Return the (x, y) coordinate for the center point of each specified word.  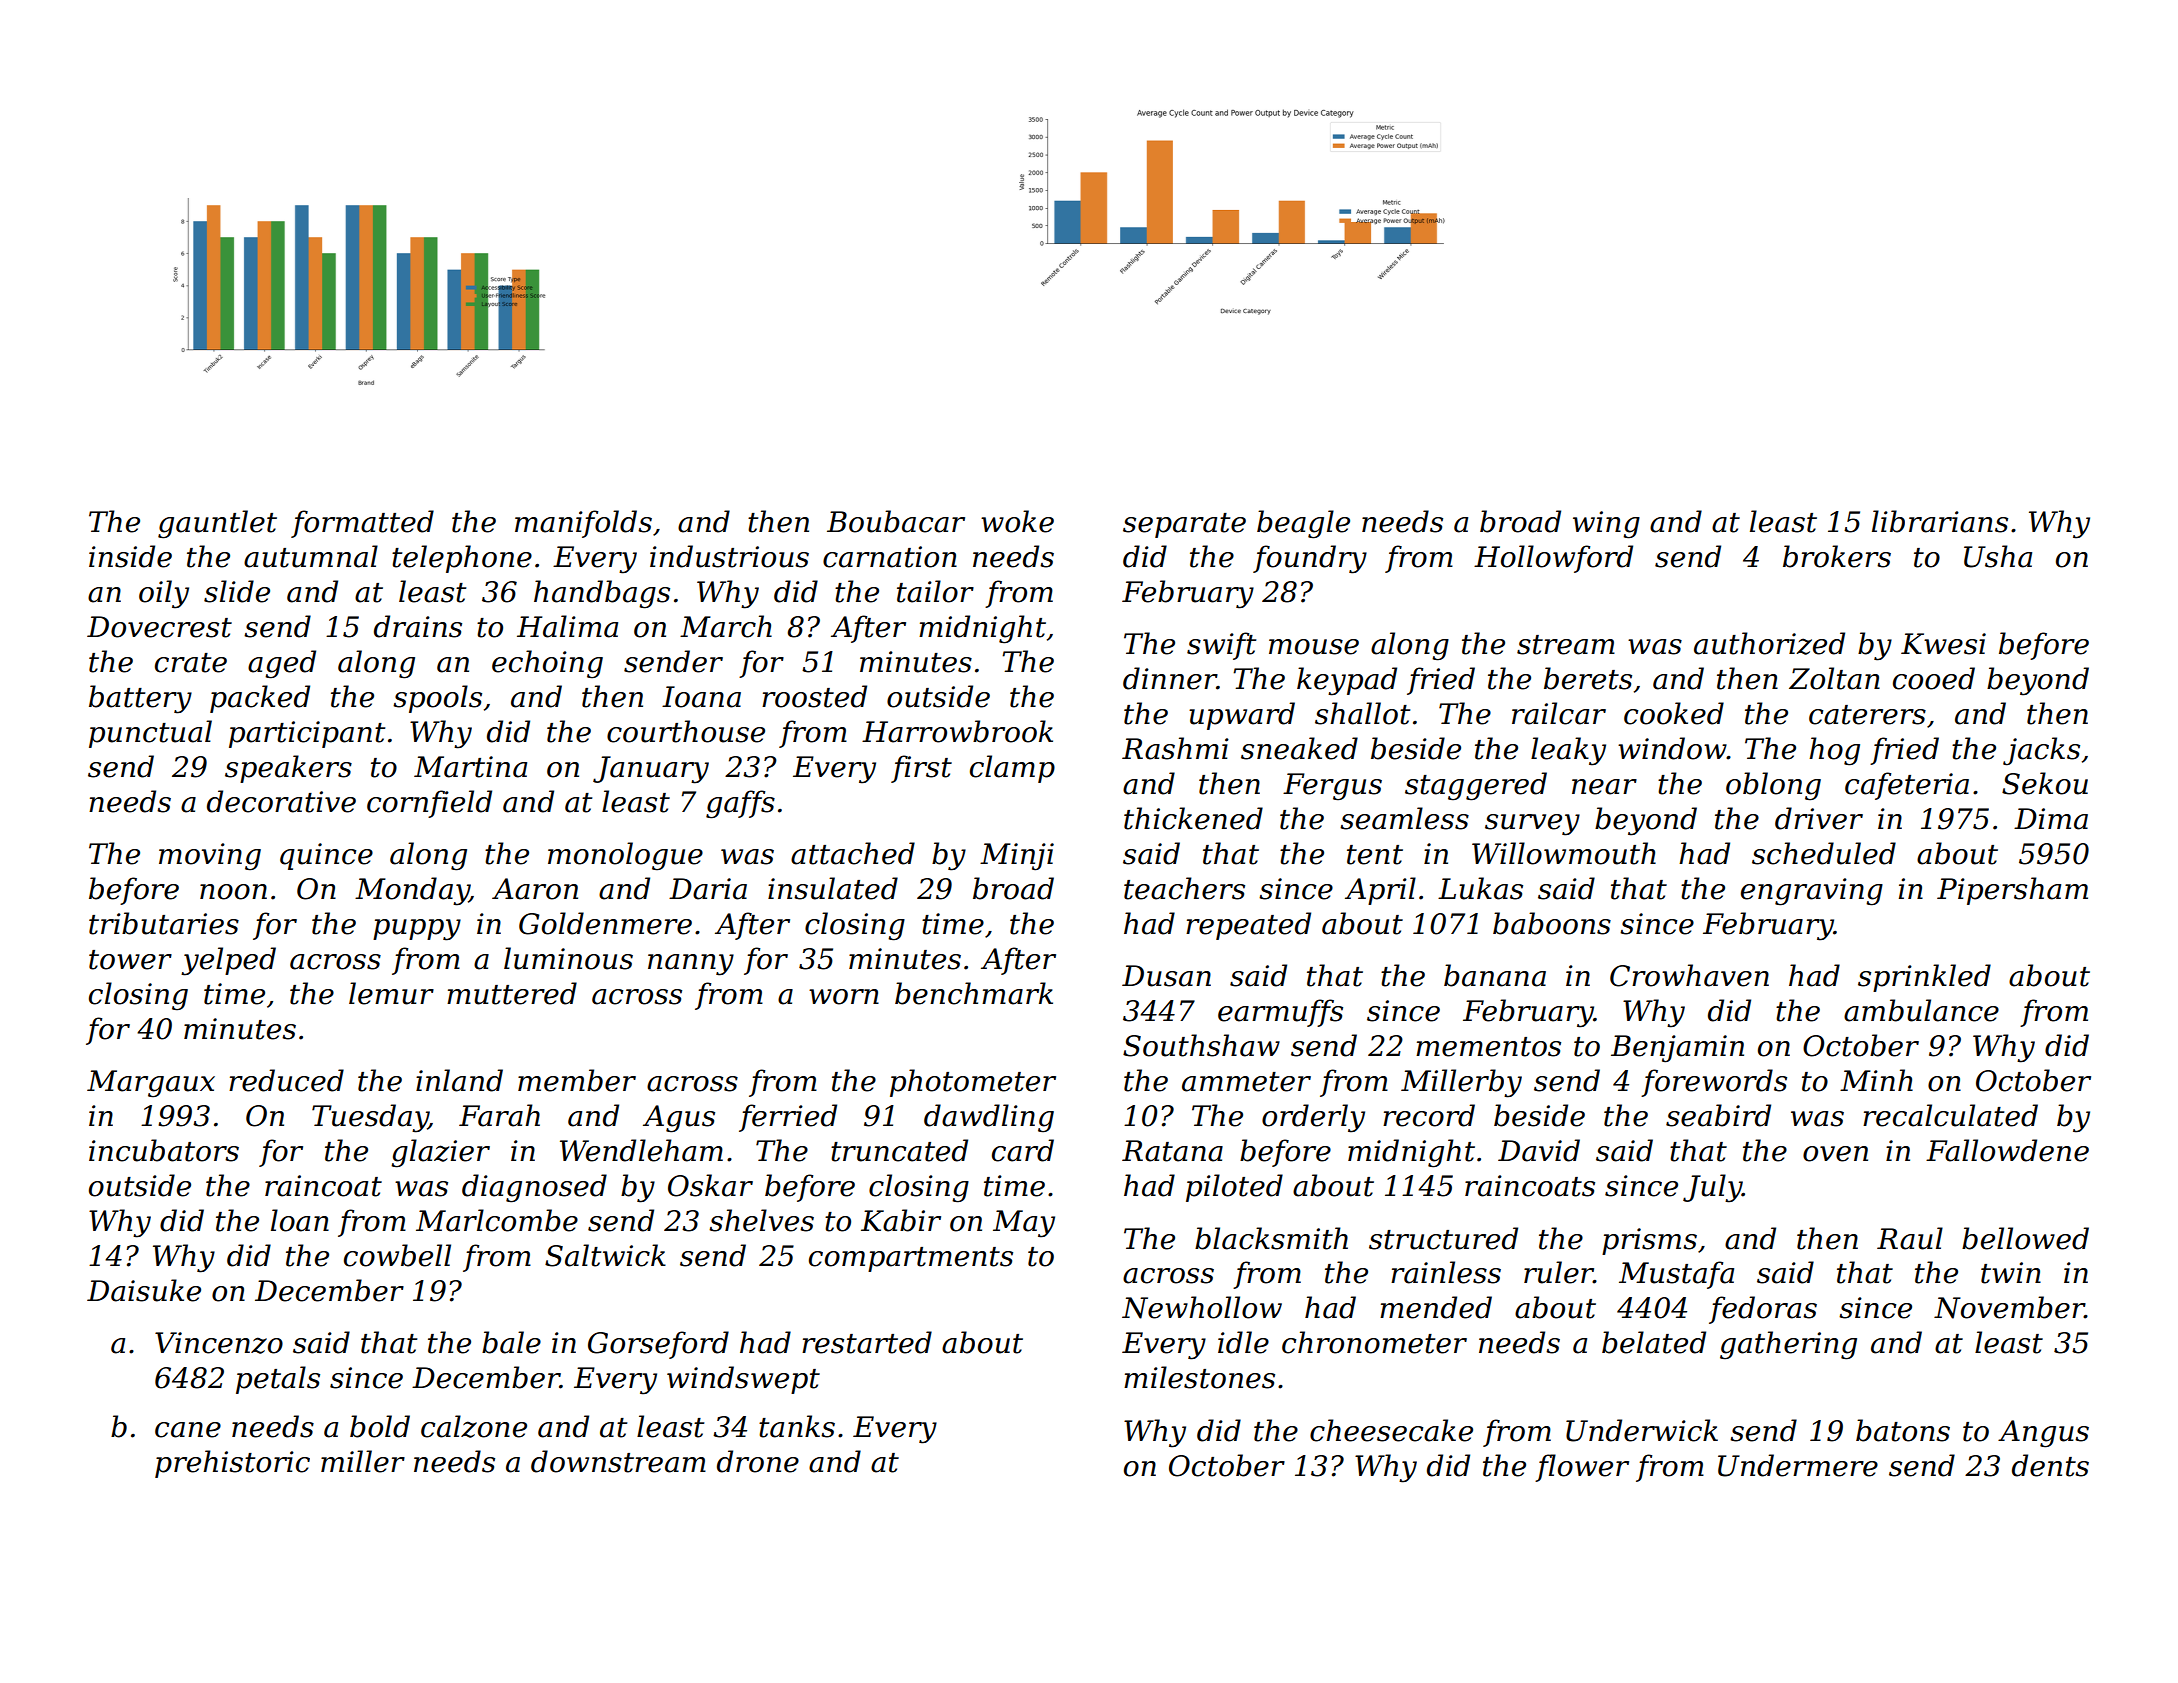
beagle (1303, 524)
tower (130, 960)
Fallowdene (2007, 1150)
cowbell (397, 1255)
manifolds (583, 524)
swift (1221, 646)
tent (1375, 855)
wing (1606, 525)
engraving (1812, 892)
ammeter (1246, 1082)
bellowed (2025, 1238)
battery (140, 699)
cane (188, 1430)
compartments (911, 1259)
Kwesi (1943, 644)
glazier (440, 1153)
